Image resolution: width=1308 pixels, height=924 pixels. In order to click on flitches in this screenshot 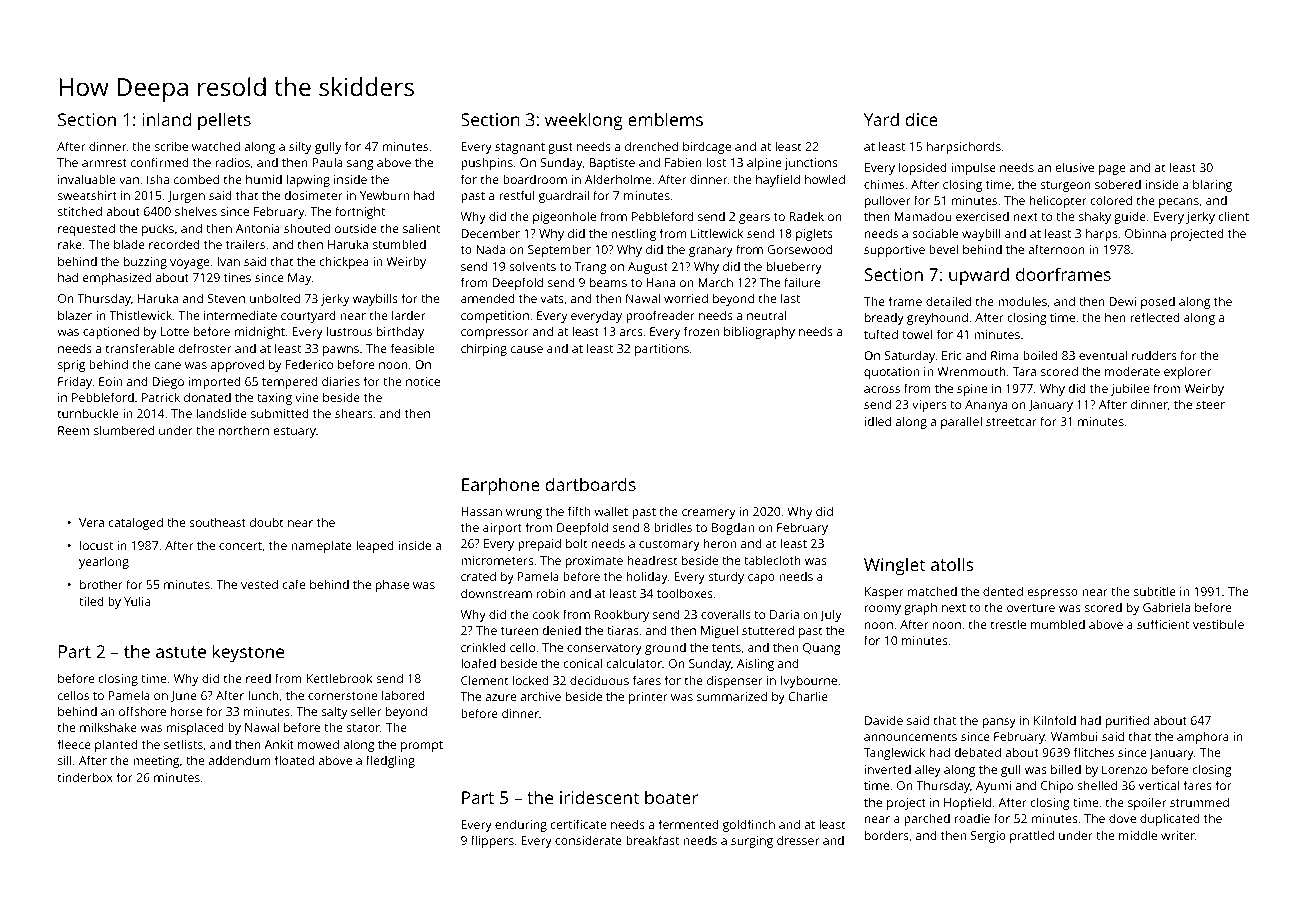, I will do `click(1094, 752)`.
